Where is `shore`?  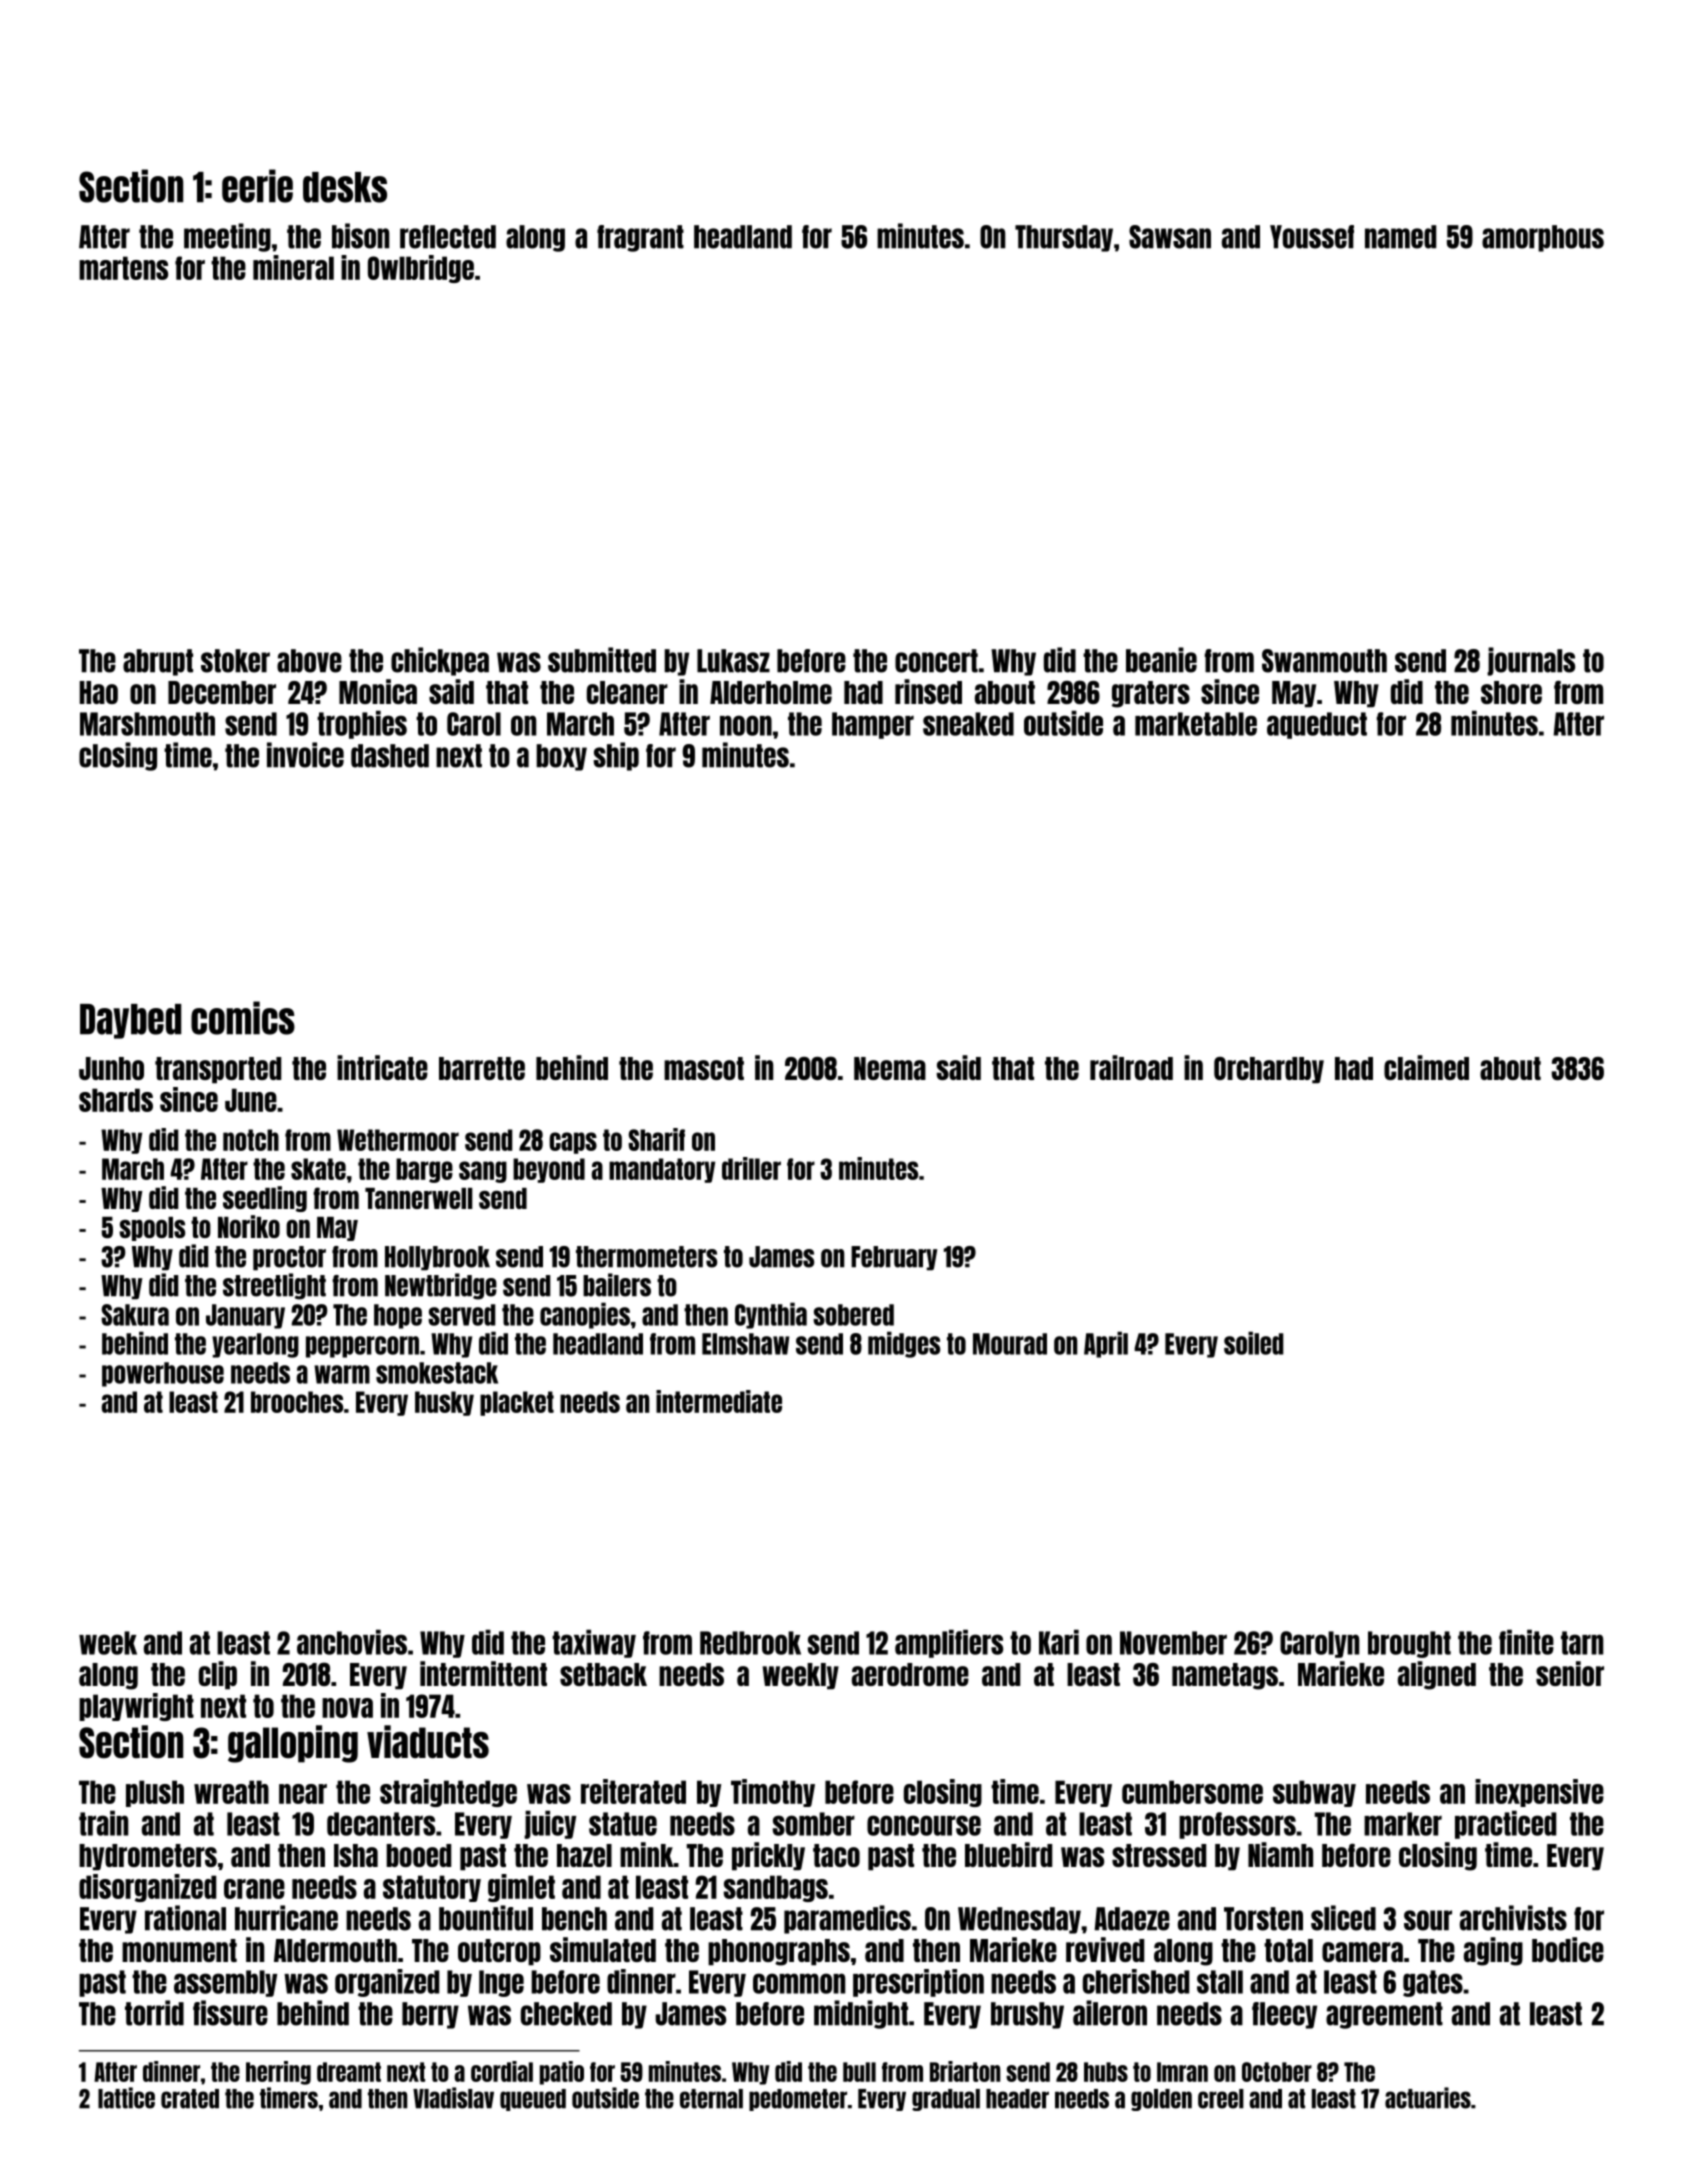
shore is located at coordinates (1511, 692).
